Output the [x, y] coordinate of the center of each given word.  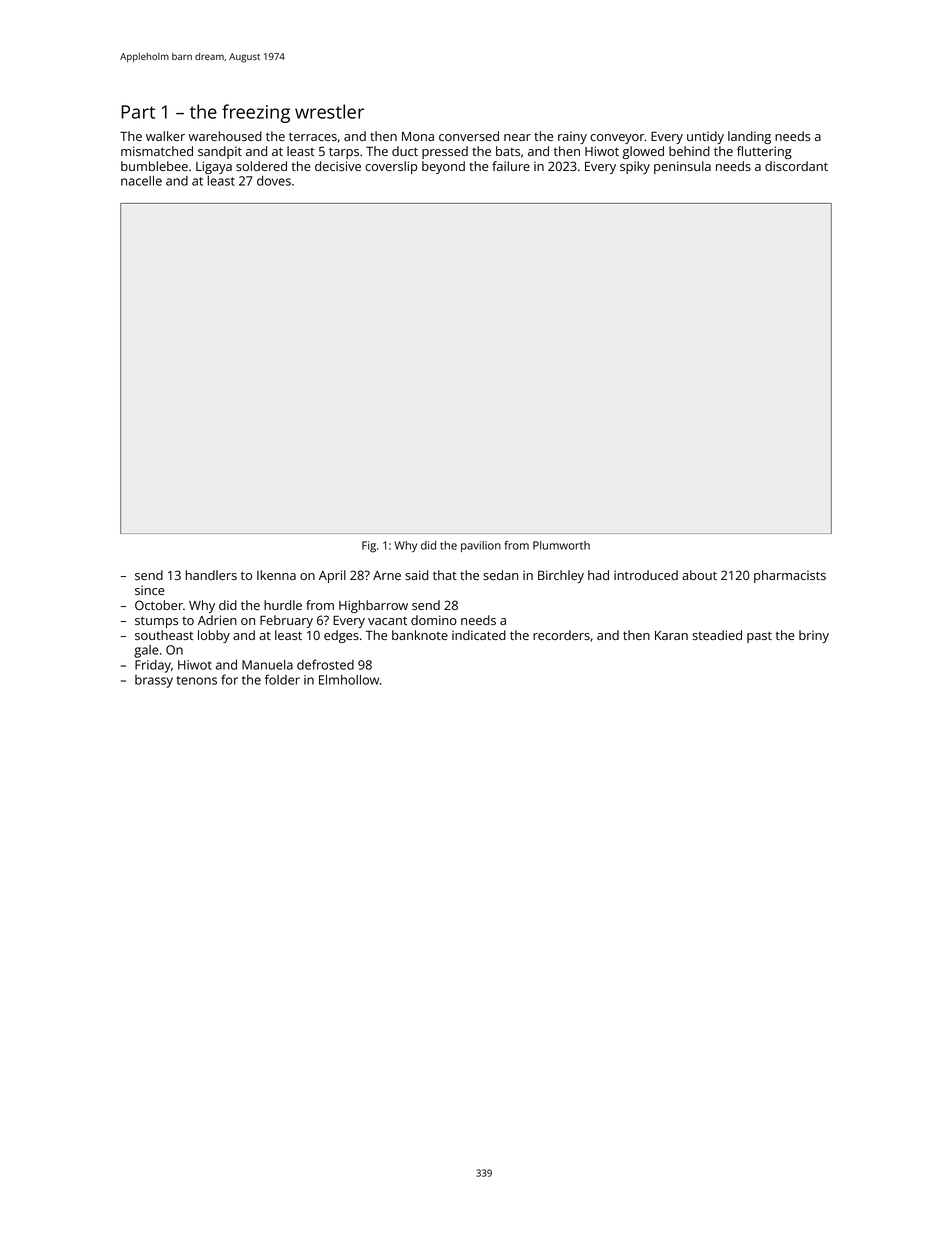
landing [749, 137]
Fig [369, 547]
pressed [445, 152]
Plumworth [561, 545]
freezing [256, 113]
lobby [214, 636]
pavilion [481, 546]
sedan [500, 575]
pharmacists [790, 576]
